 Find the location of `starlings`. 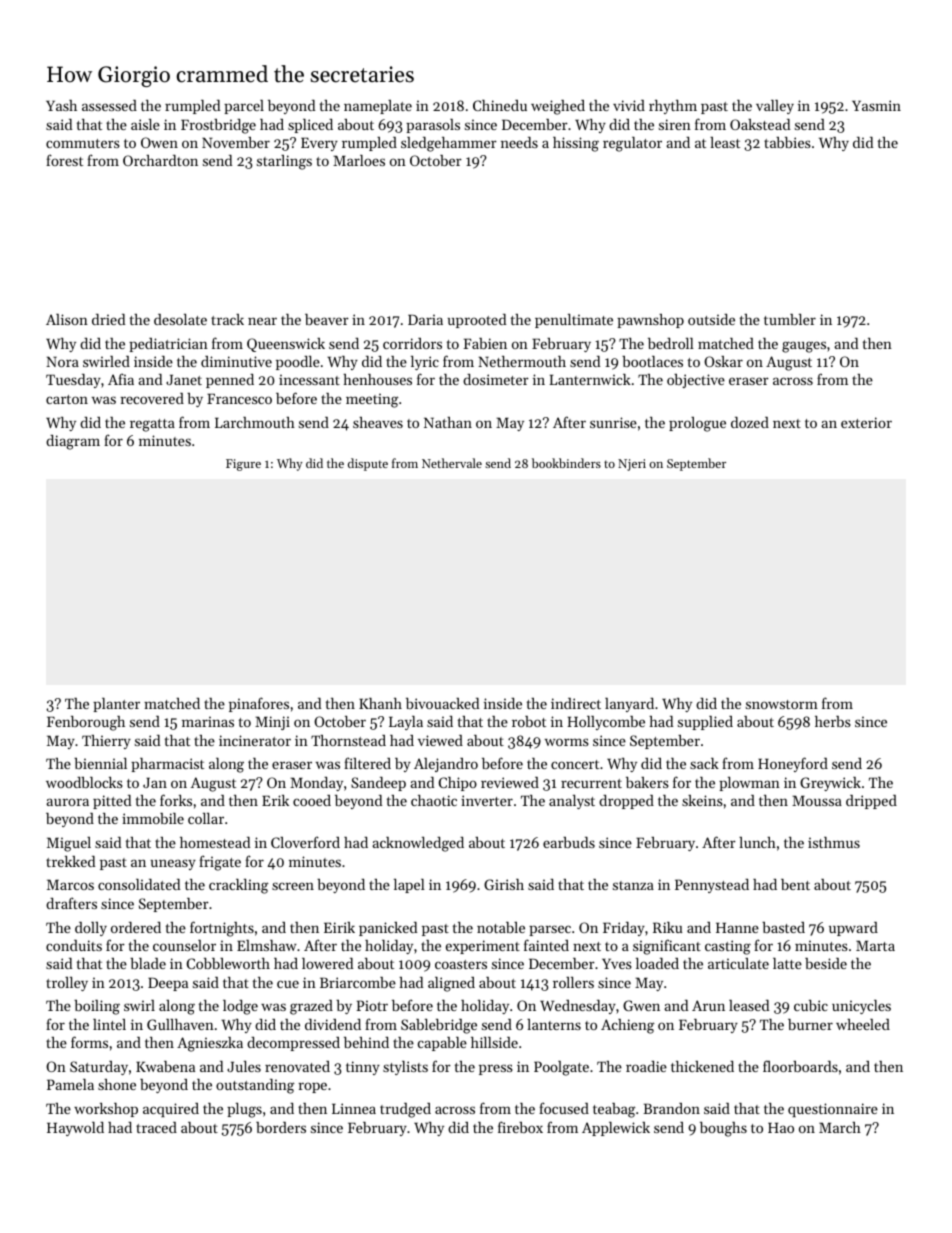

starlings is located at coordinates (284, 162).
